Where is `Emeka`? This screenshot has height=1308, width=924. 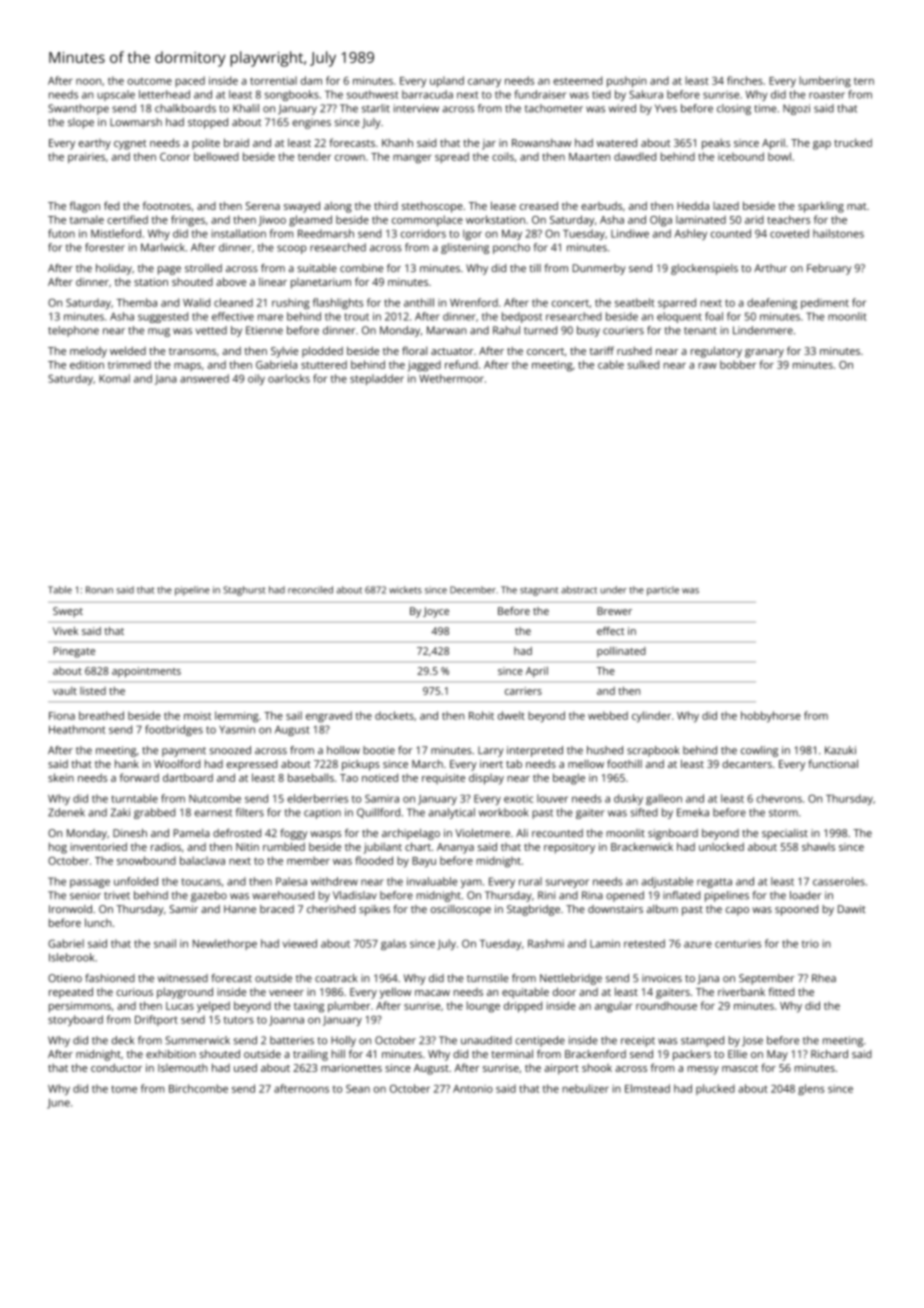
Emeka is located at coordinates (693, 812).
